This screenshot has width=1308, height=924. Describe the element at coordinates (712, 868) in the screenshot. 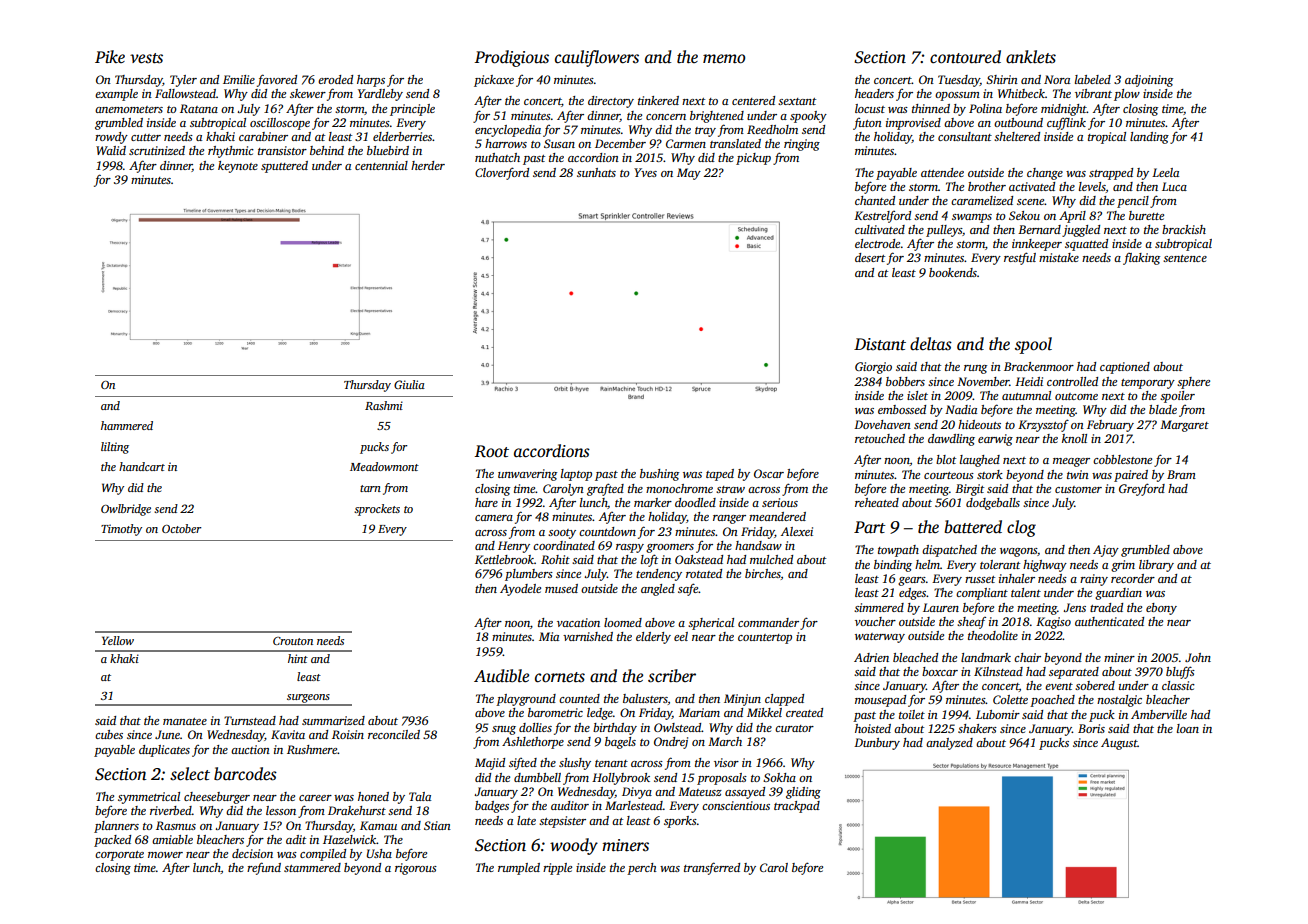

I see `transferred` at that location.
